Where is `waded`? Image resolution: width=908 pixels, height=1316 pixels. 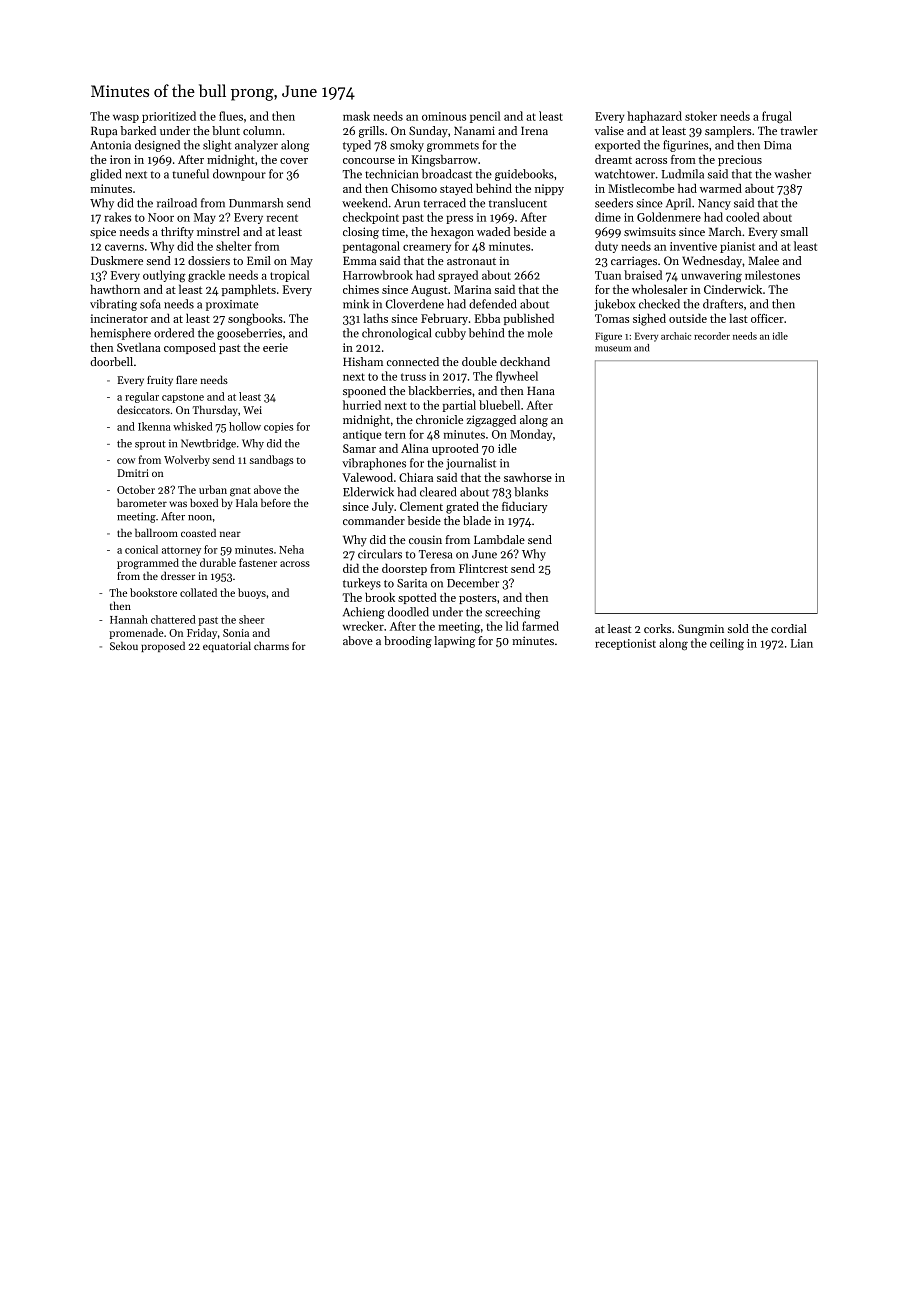
waded is located at coordinates (493, 231).
